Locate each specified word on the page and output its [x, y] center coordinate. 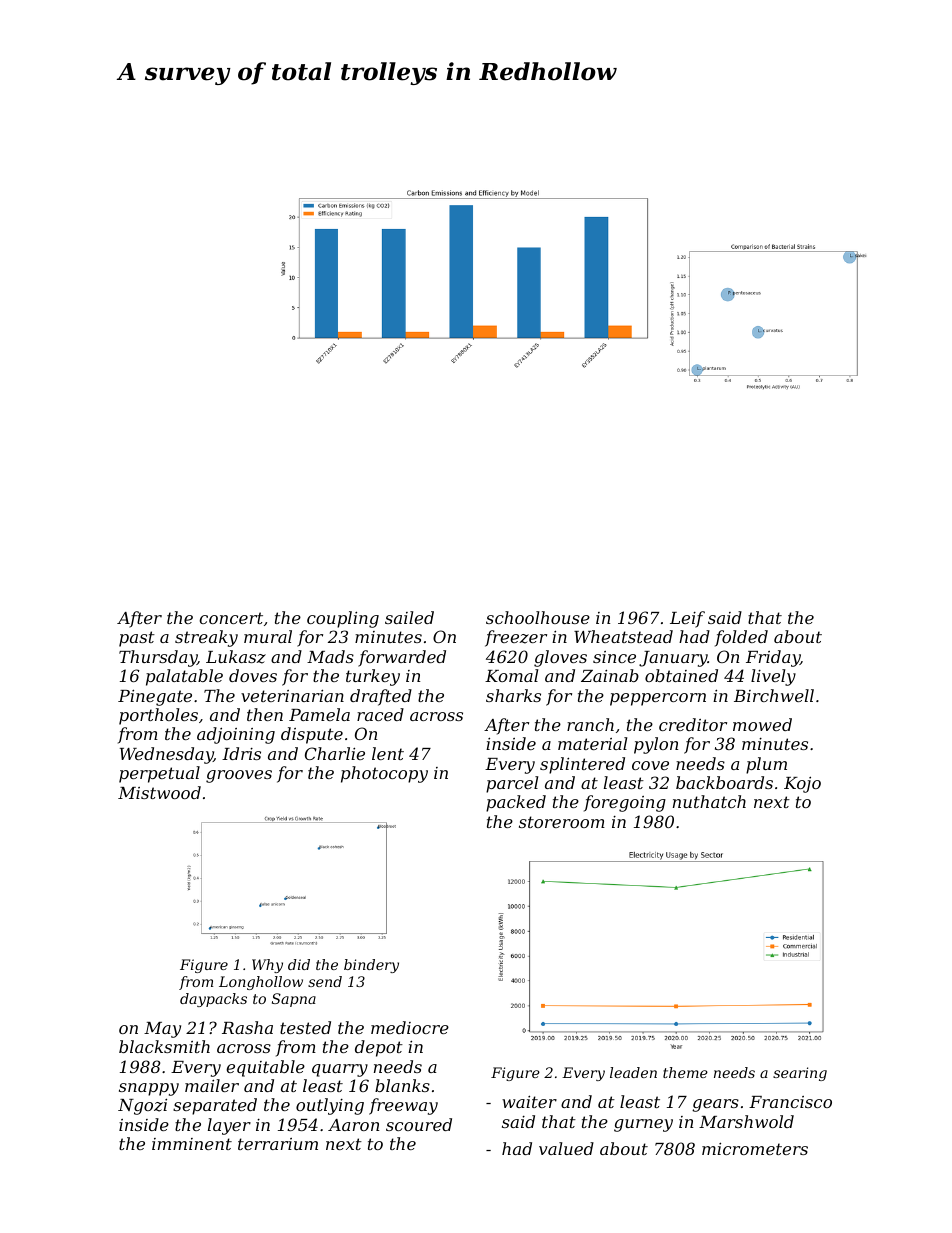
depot [379, 1048]
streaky [206, 638]
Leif [687, 619]
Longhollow [261, 983]
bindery [371, 966]
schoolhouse [538, 617]
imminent [192, 1144]
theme [685, 1072]
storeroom [562, 822]
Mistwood [159, 792]
